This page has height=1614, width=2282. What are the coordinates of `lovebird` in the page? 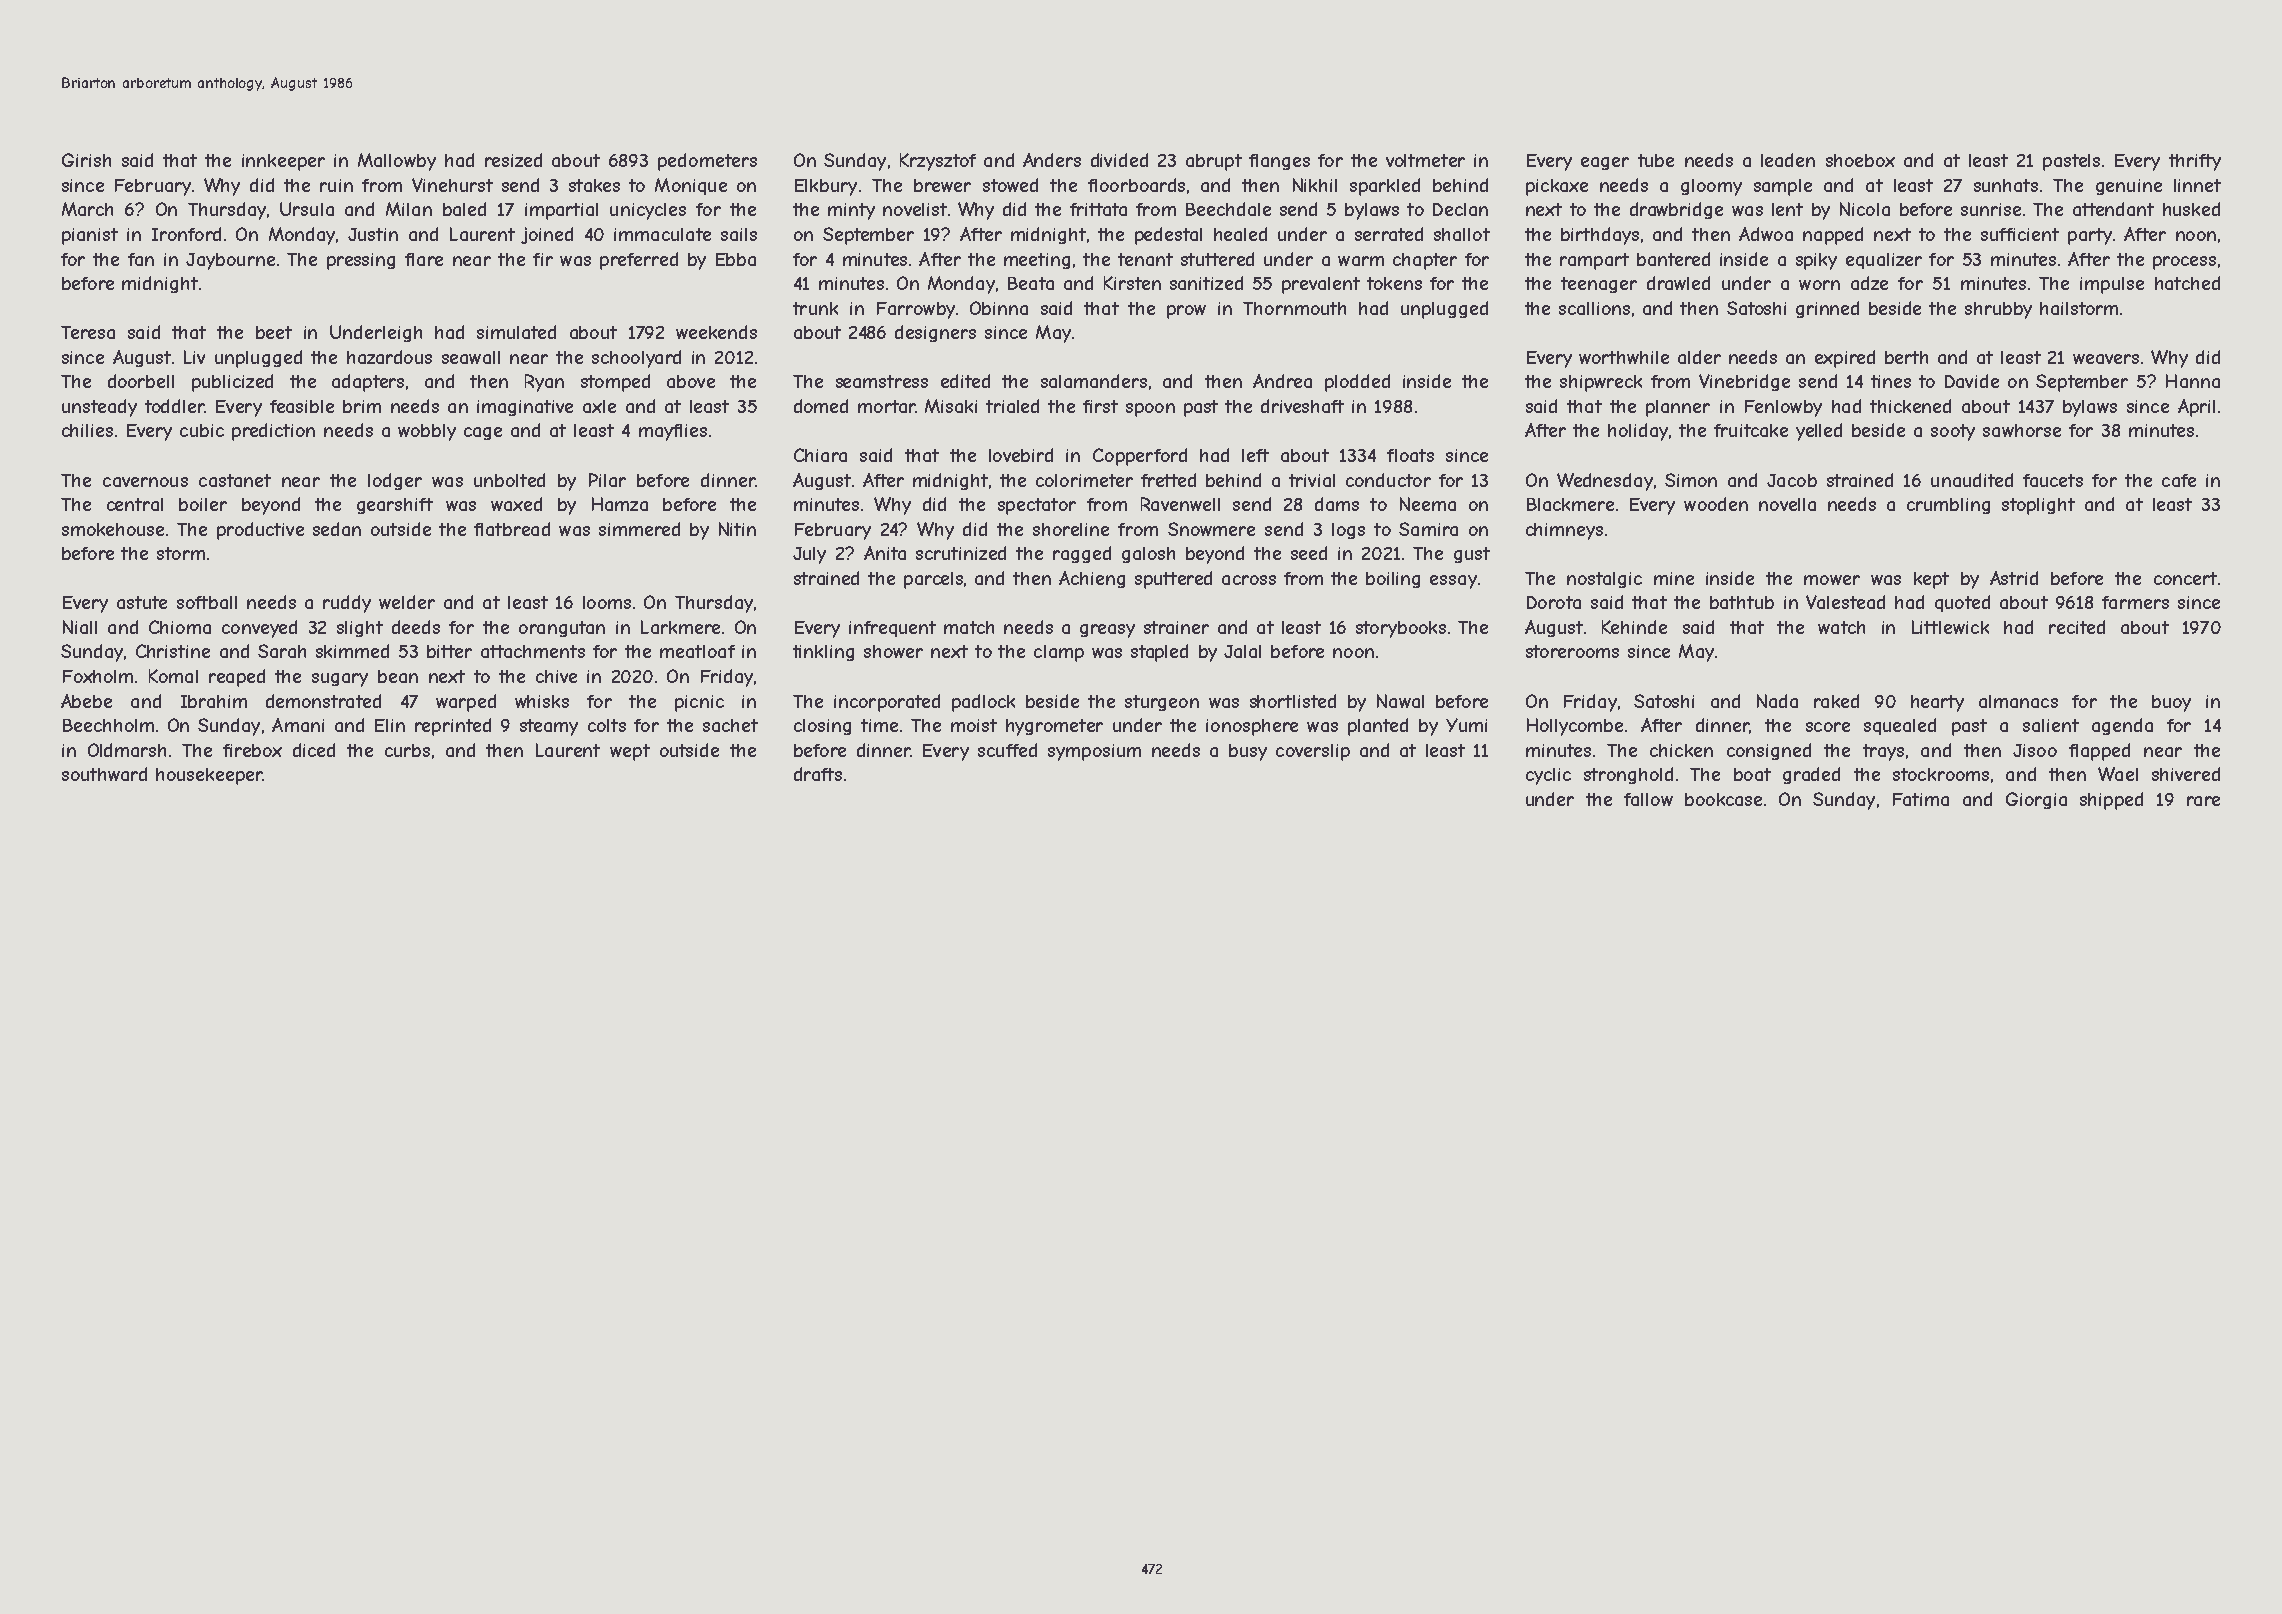 It's located at (1021, 455).
